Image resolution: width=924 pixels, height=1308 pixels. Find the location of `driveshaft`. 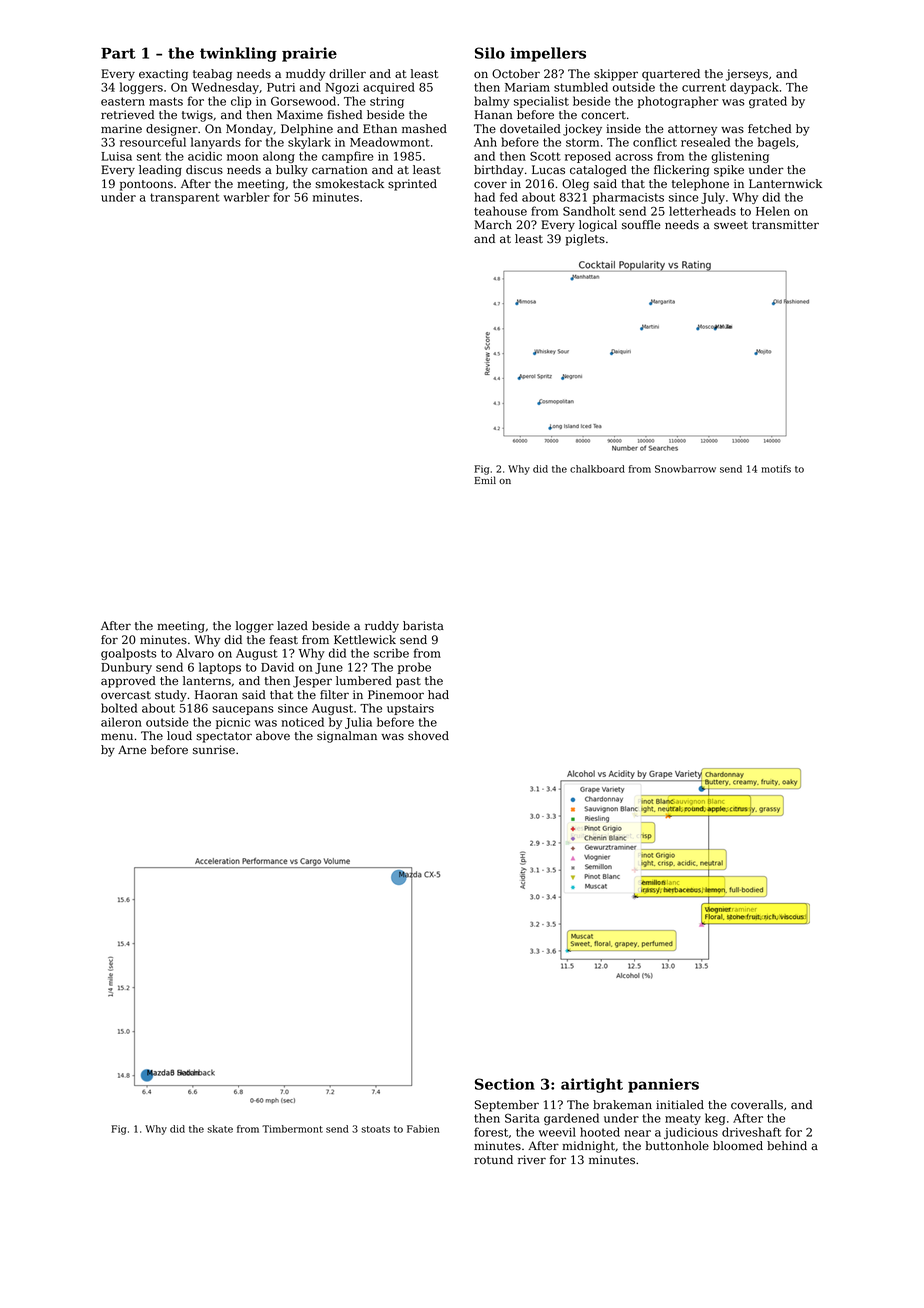

driveshaft is located at coordinates (752, 1132).
